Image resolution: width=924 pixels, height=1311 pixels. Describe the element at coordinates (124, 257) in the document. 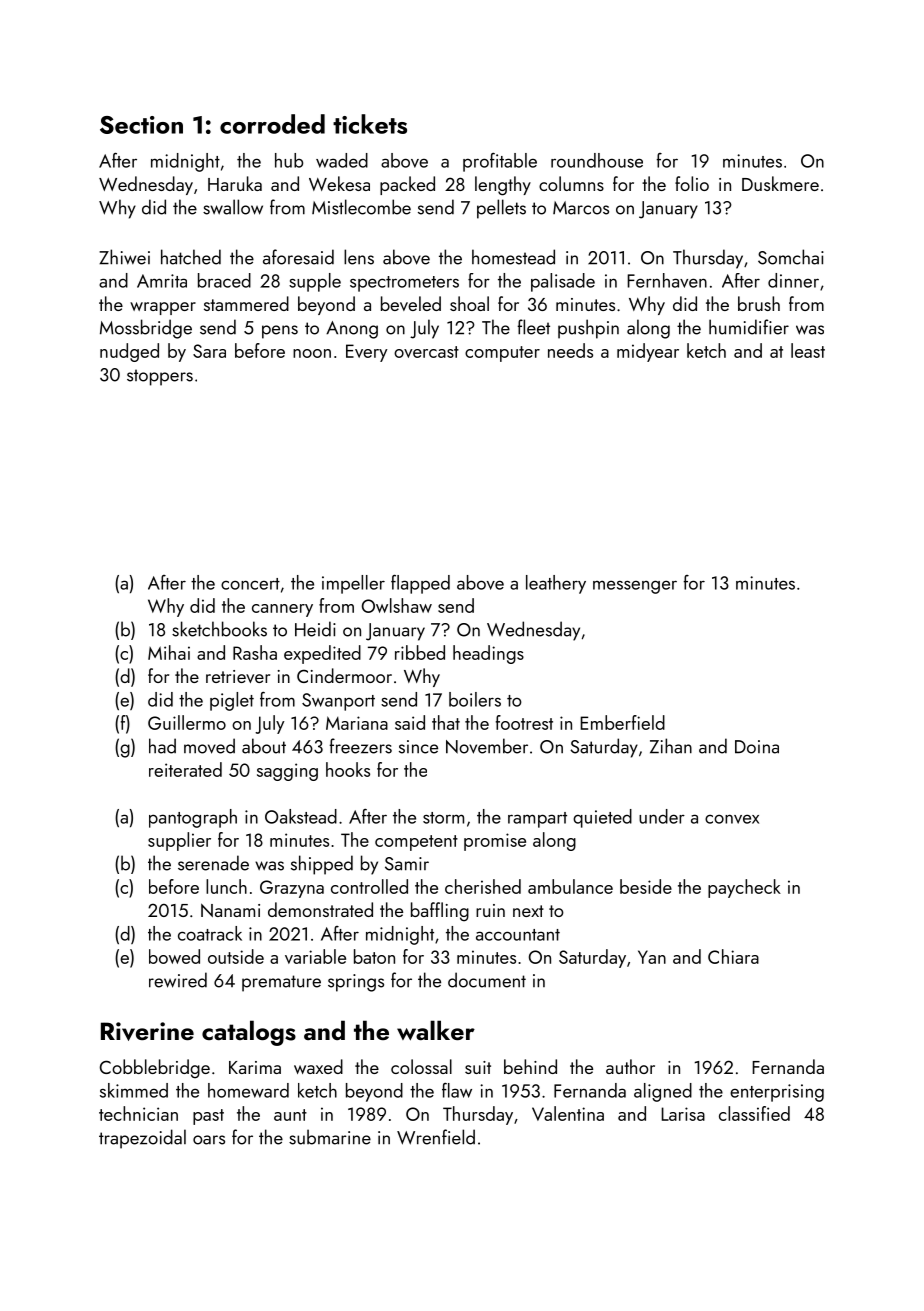

I see `Zhiwei` at that location.
